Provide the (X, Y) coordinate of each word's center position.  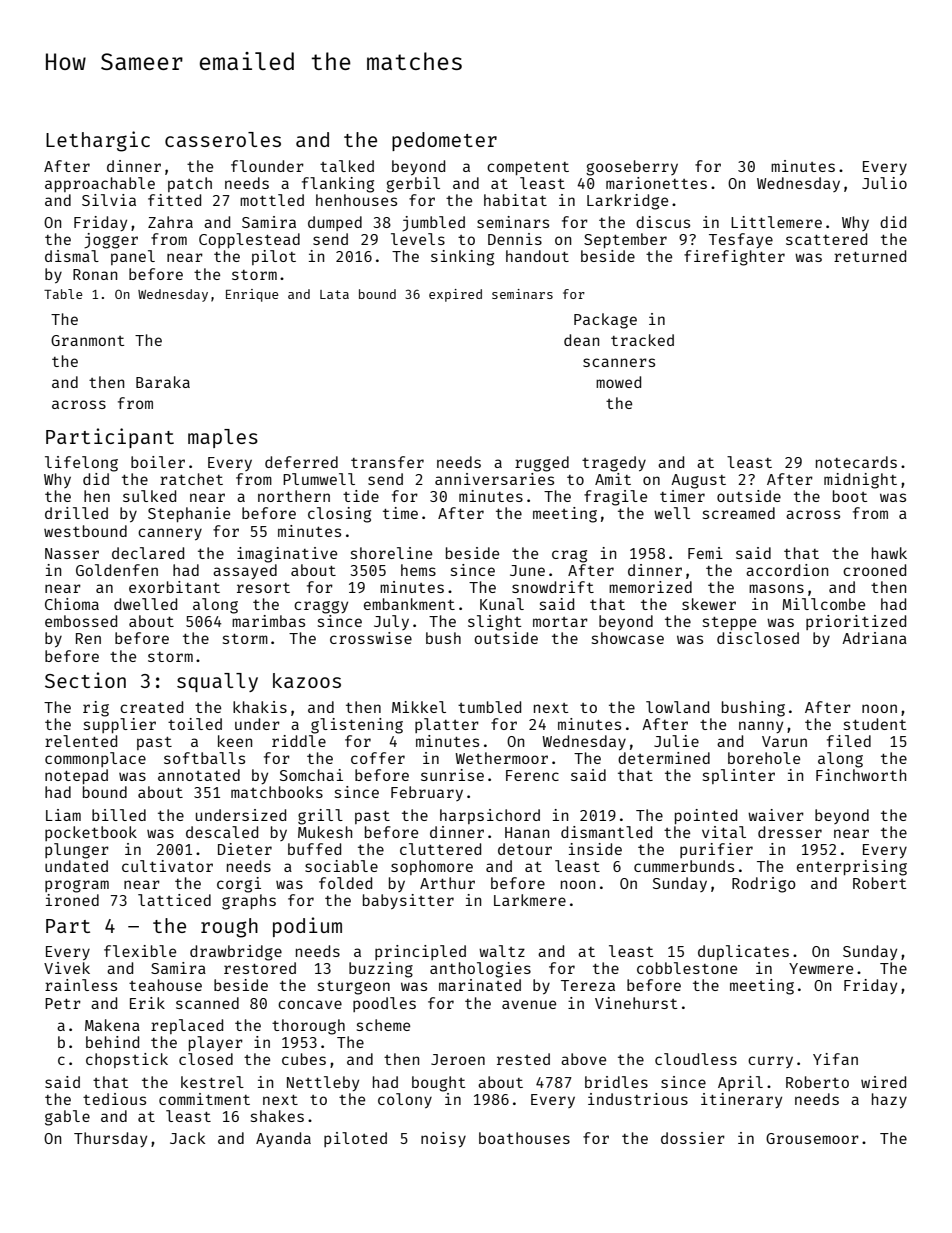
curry (770, 1062)
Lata (334, 294)
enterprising (852, 868)
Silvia (109, 200)
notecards (856, 462)
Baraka (163, 382)
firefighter (734, 258)
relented (81, 741)
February (427, 793)
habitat (515, 200)
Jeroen (458, 1059)
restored (260, 968)
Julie (676, 741)
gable (67, 1118)
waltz (502, 951)
